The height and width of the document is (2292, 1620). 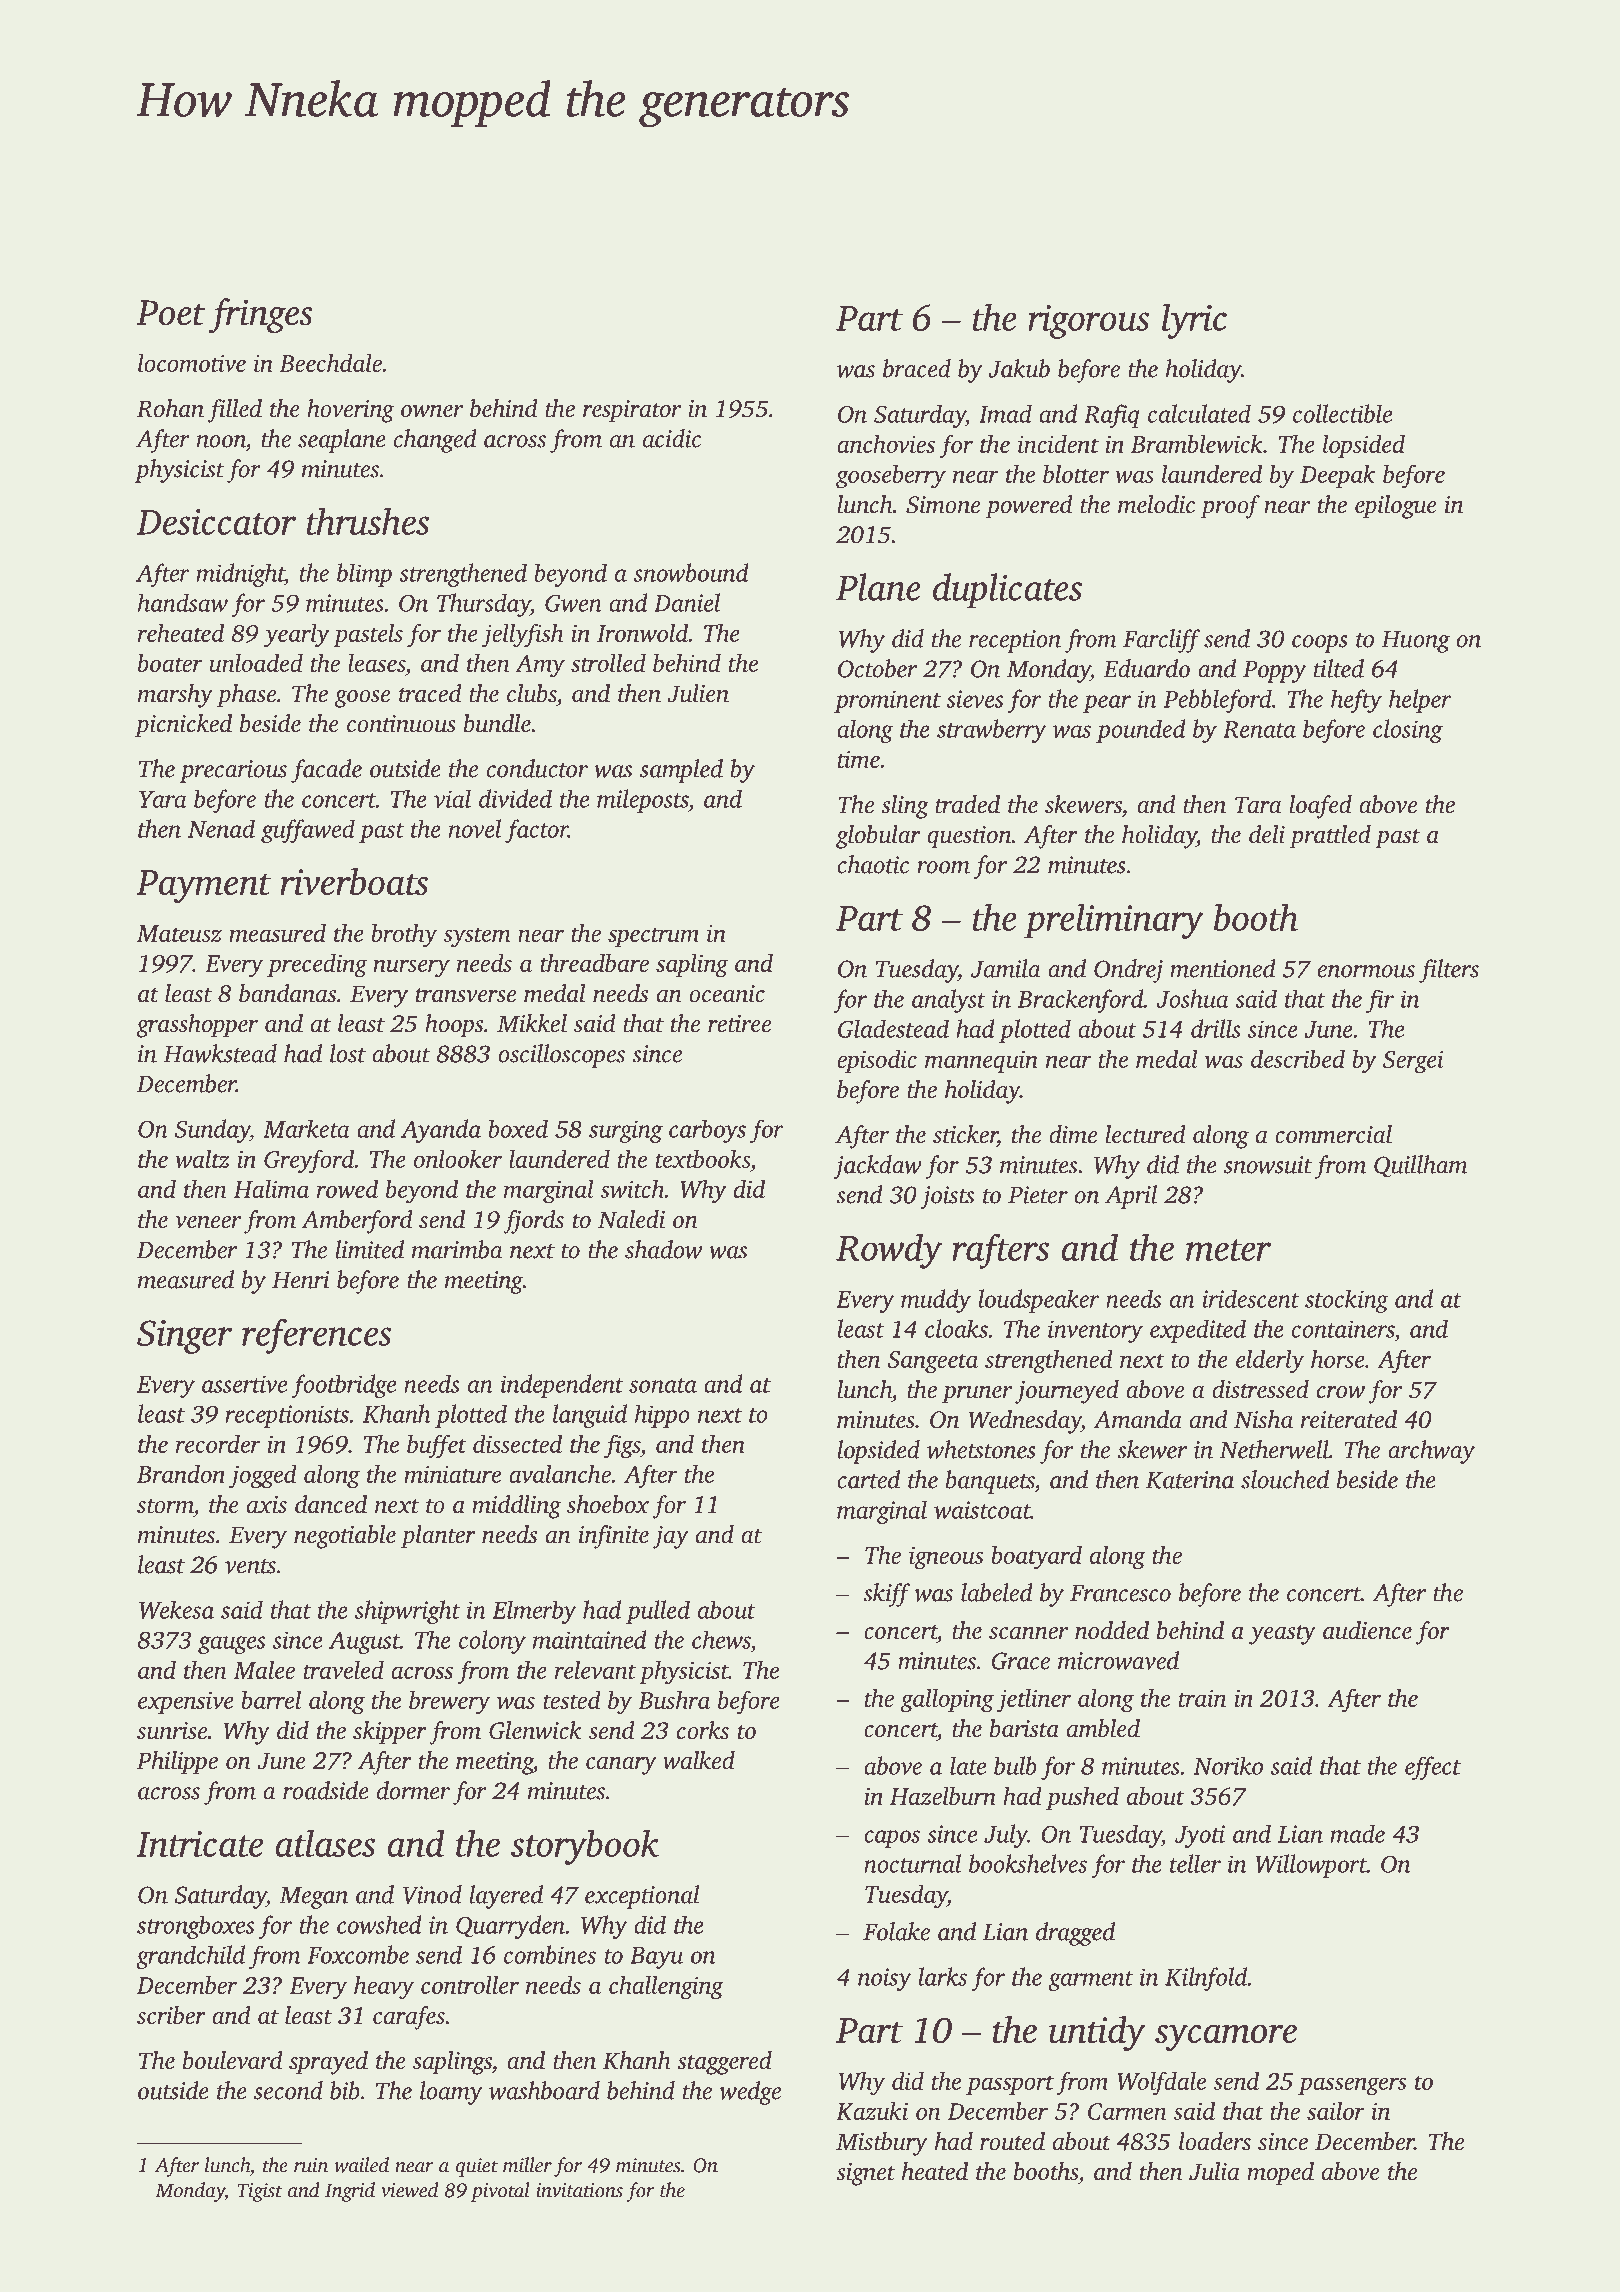 What do you see at coordinates (632, 411) in the document?
I see `respirator` at bounding box center [632, 411].
